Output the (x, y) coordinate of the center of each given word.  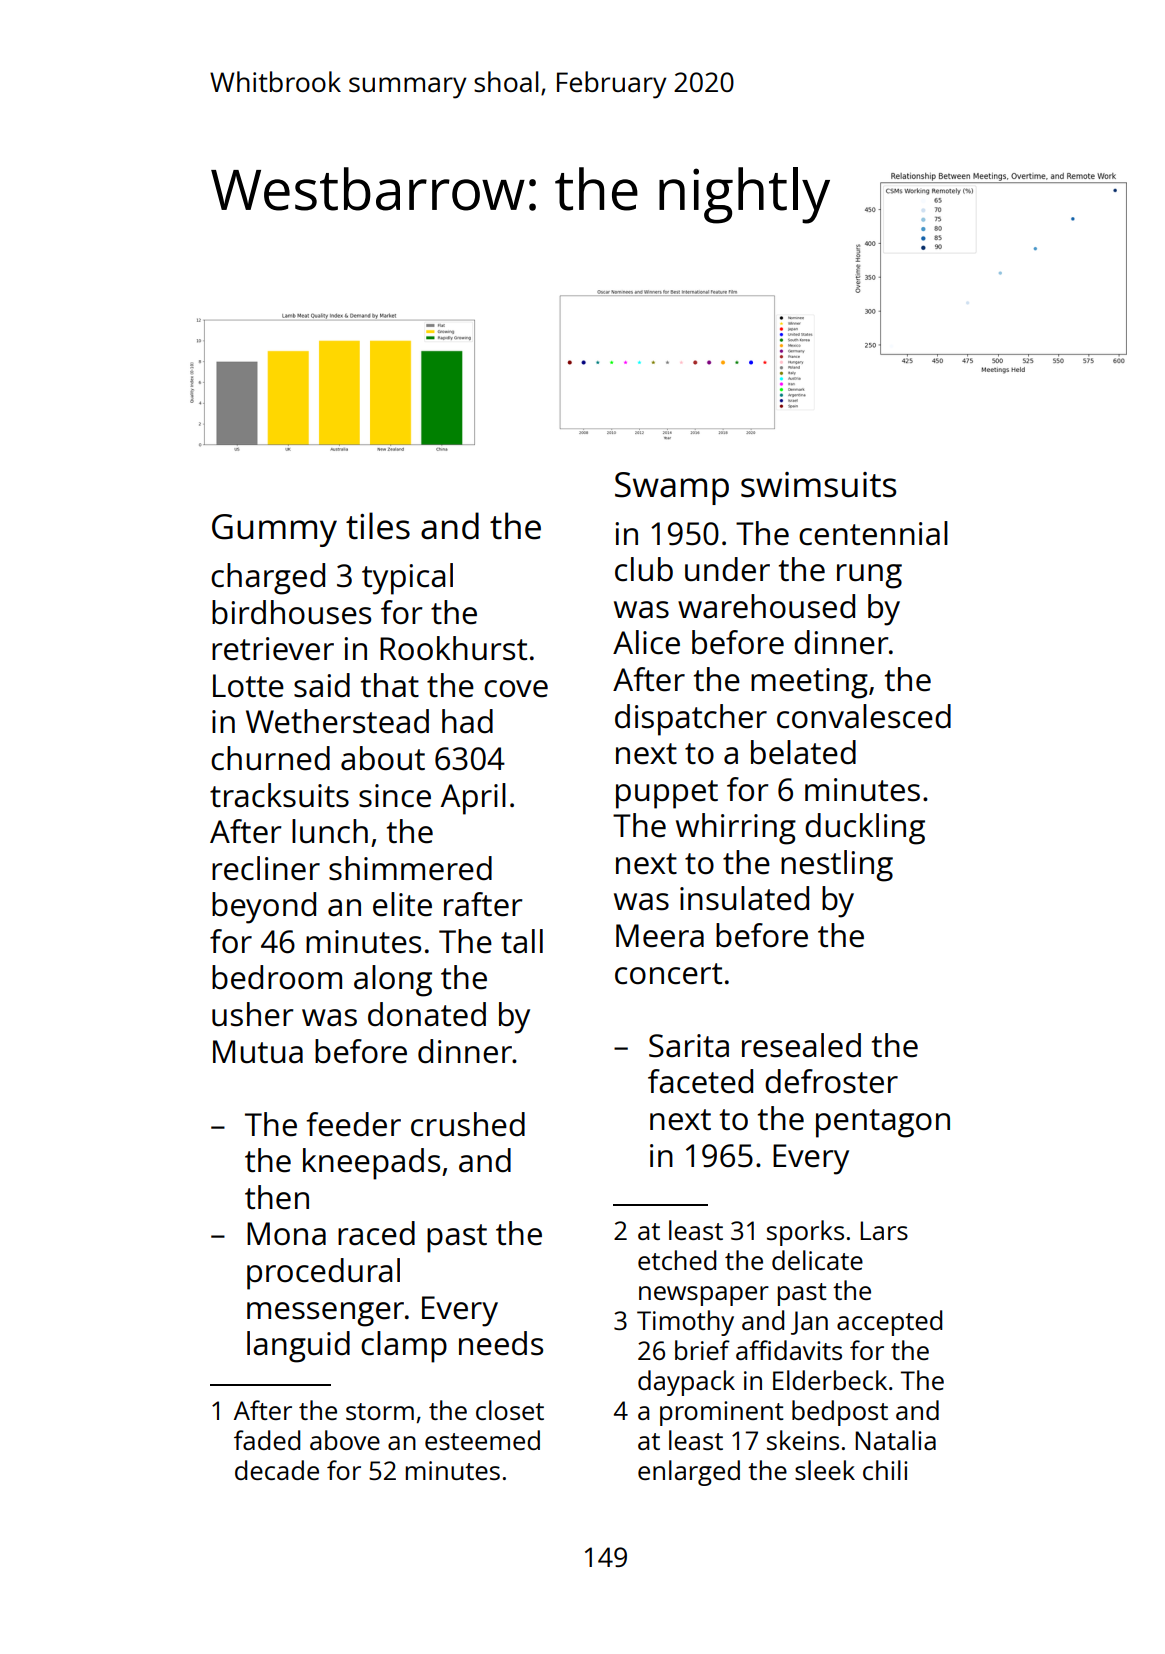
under (727, 569)
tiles (378, 526)
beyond (264, 908)
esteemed (482, 1440)
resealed (801, 1045)
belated (803, 752)
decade (277, 1470)
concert (668, 974)
